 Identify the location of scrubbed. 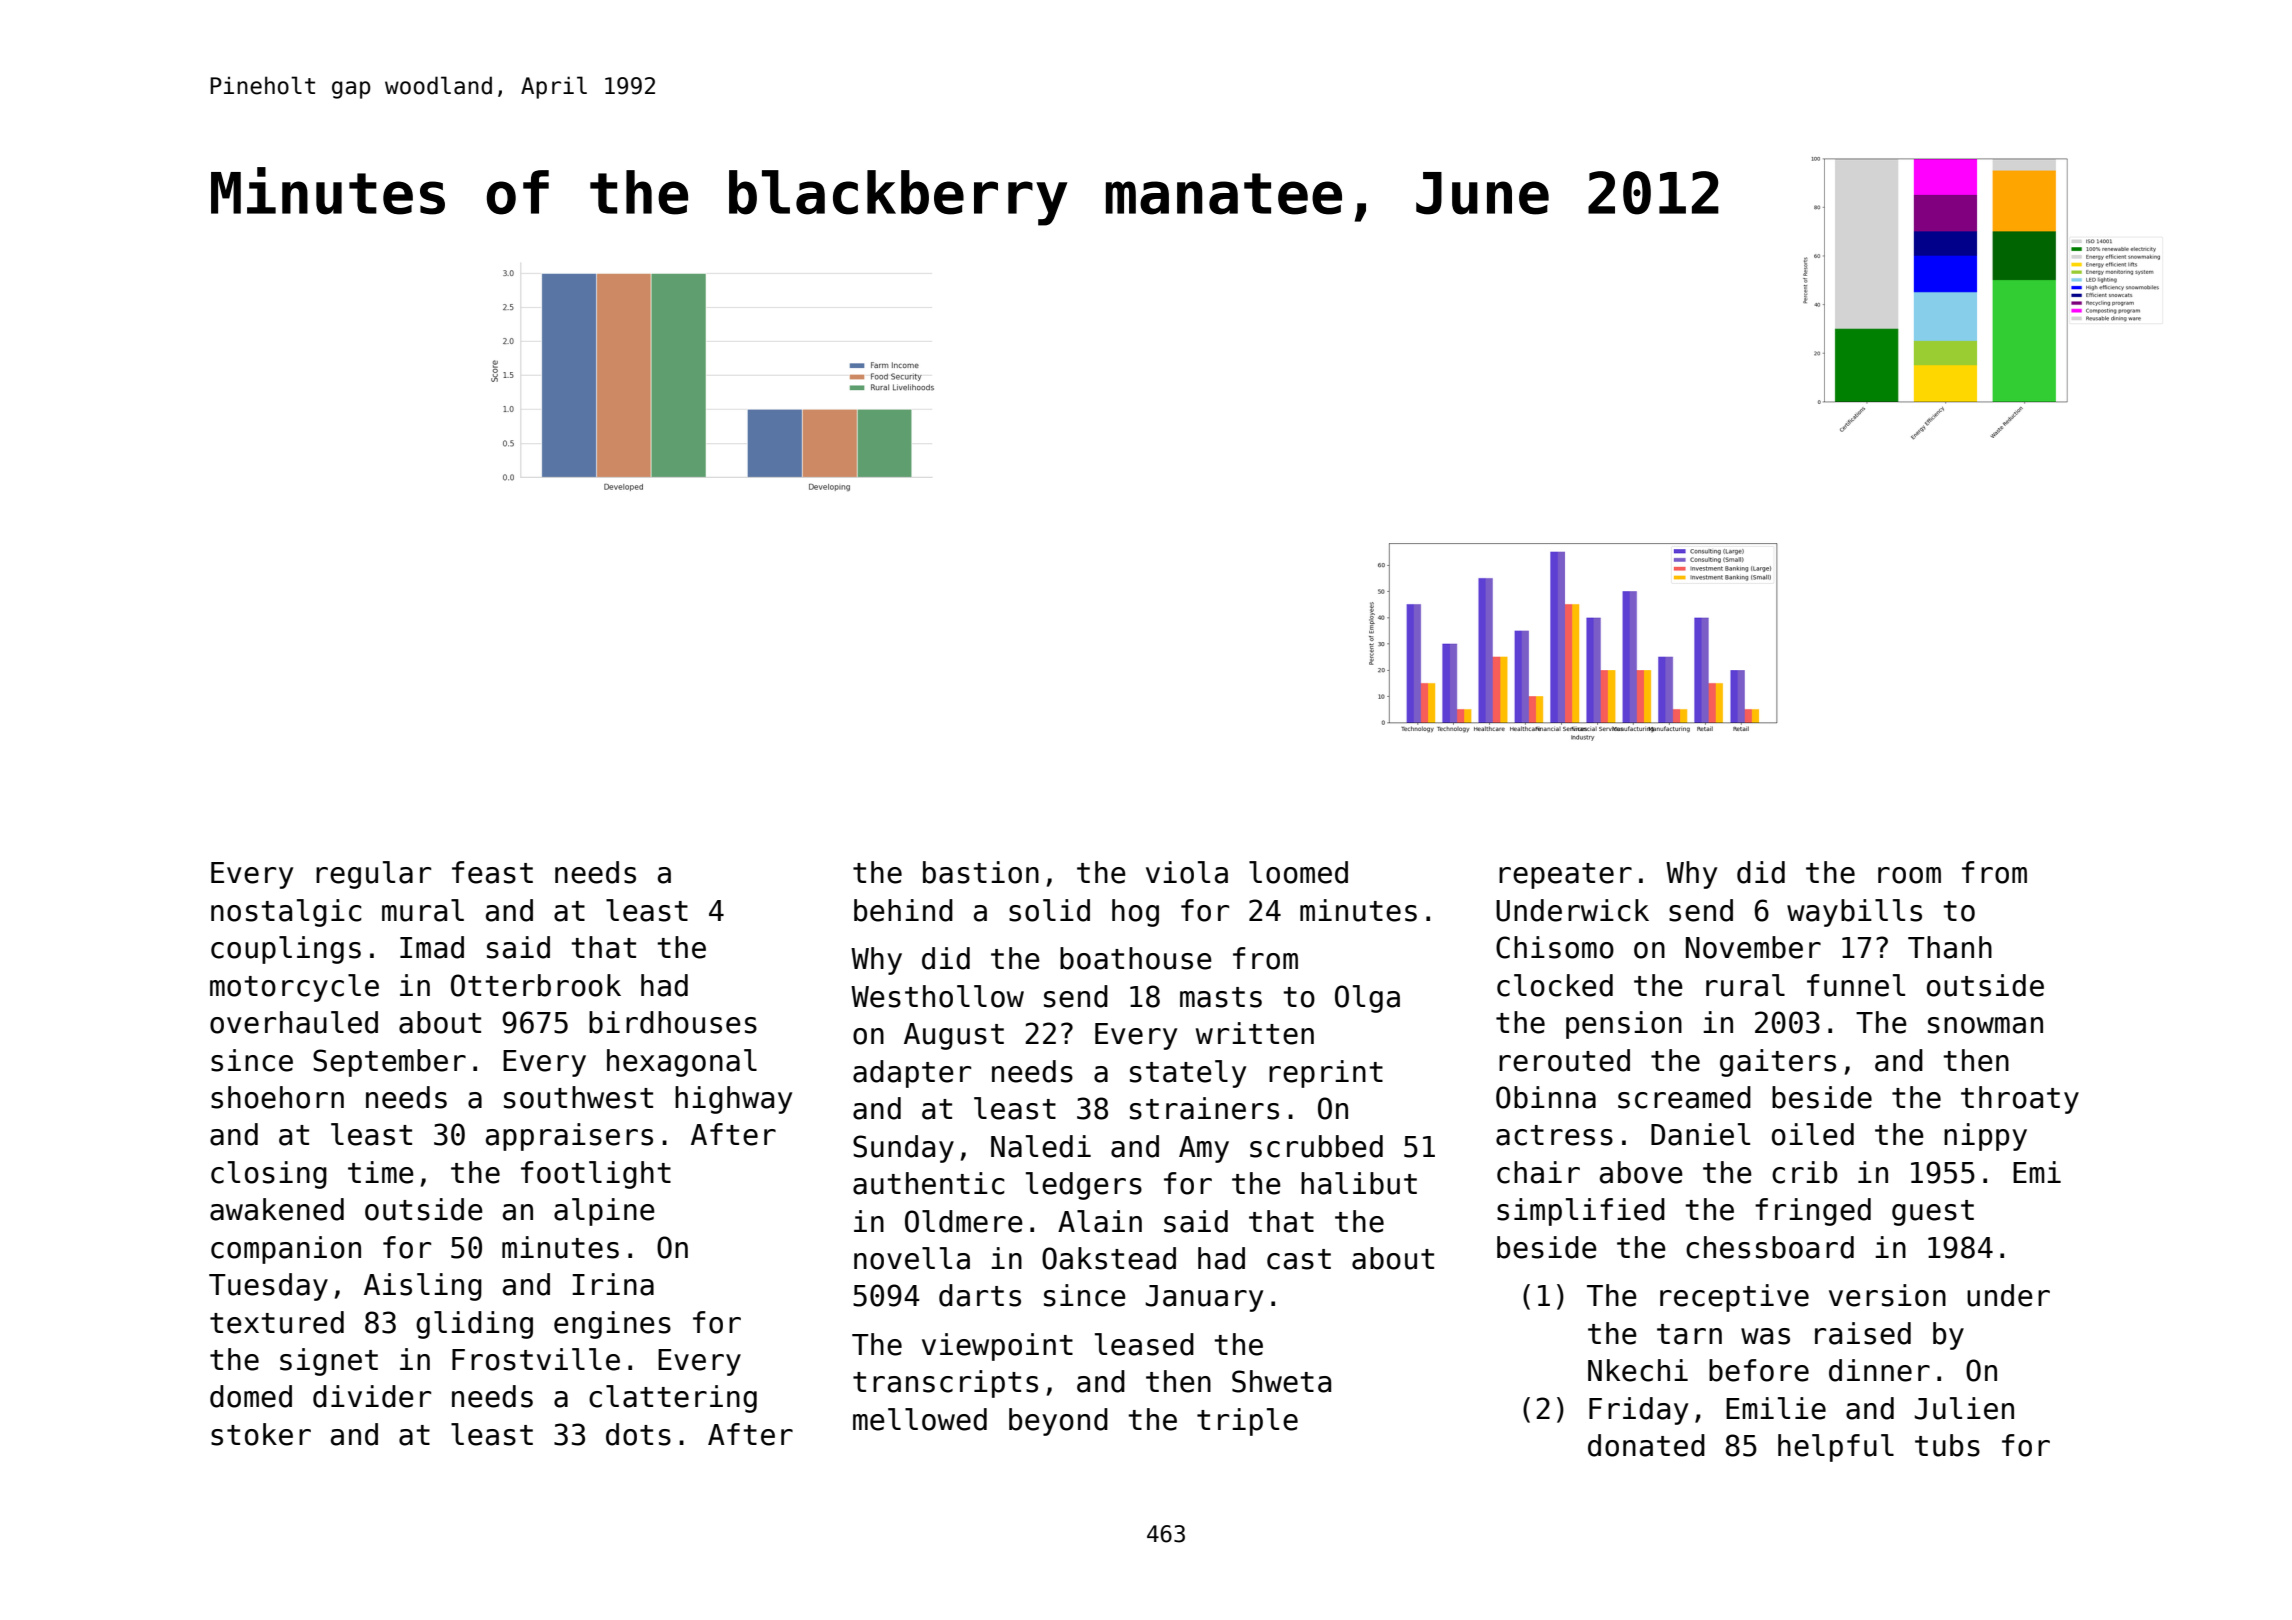
(1316, 1146).
